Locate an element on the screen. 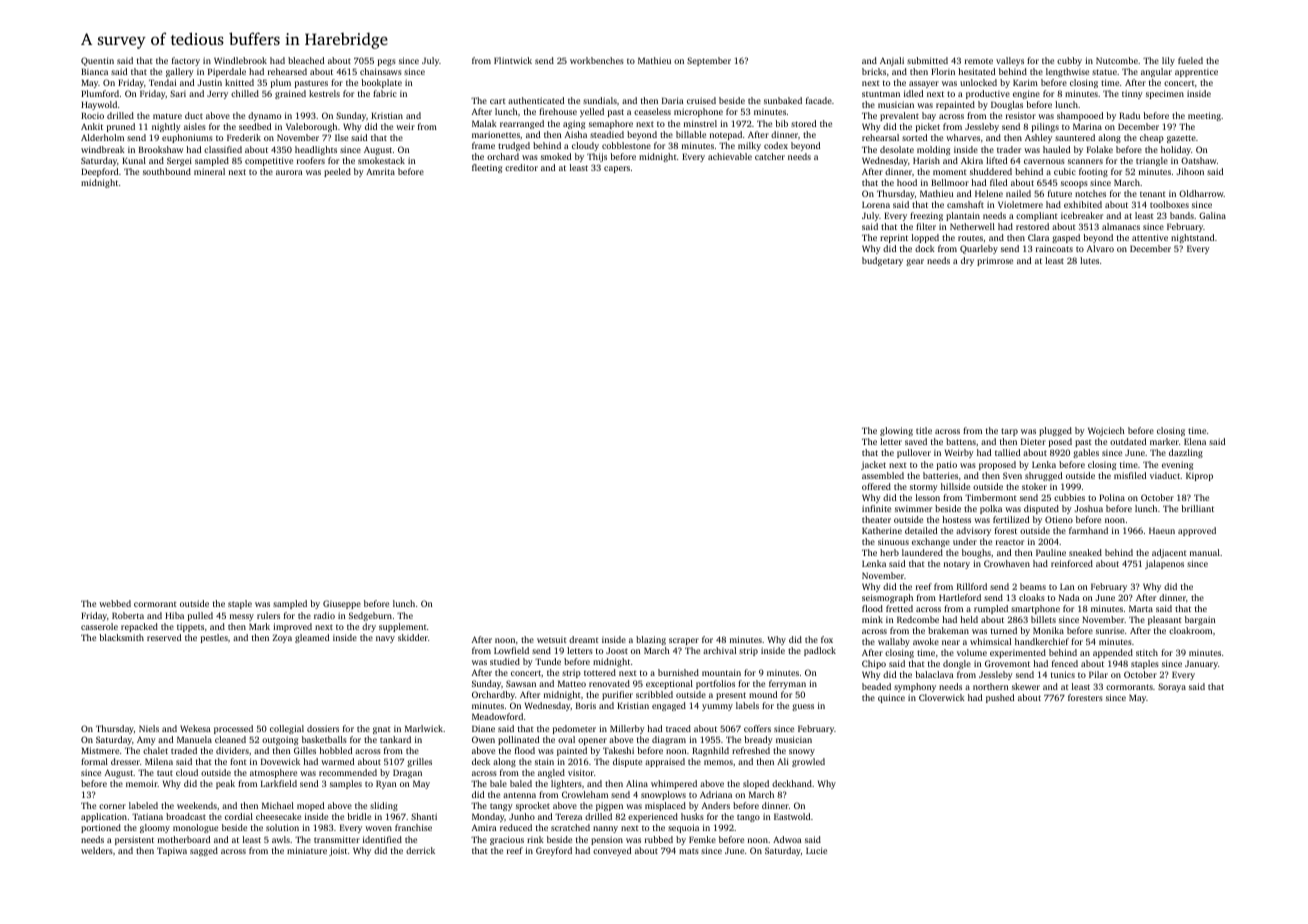  joist is located at coordinates (338, 851).
